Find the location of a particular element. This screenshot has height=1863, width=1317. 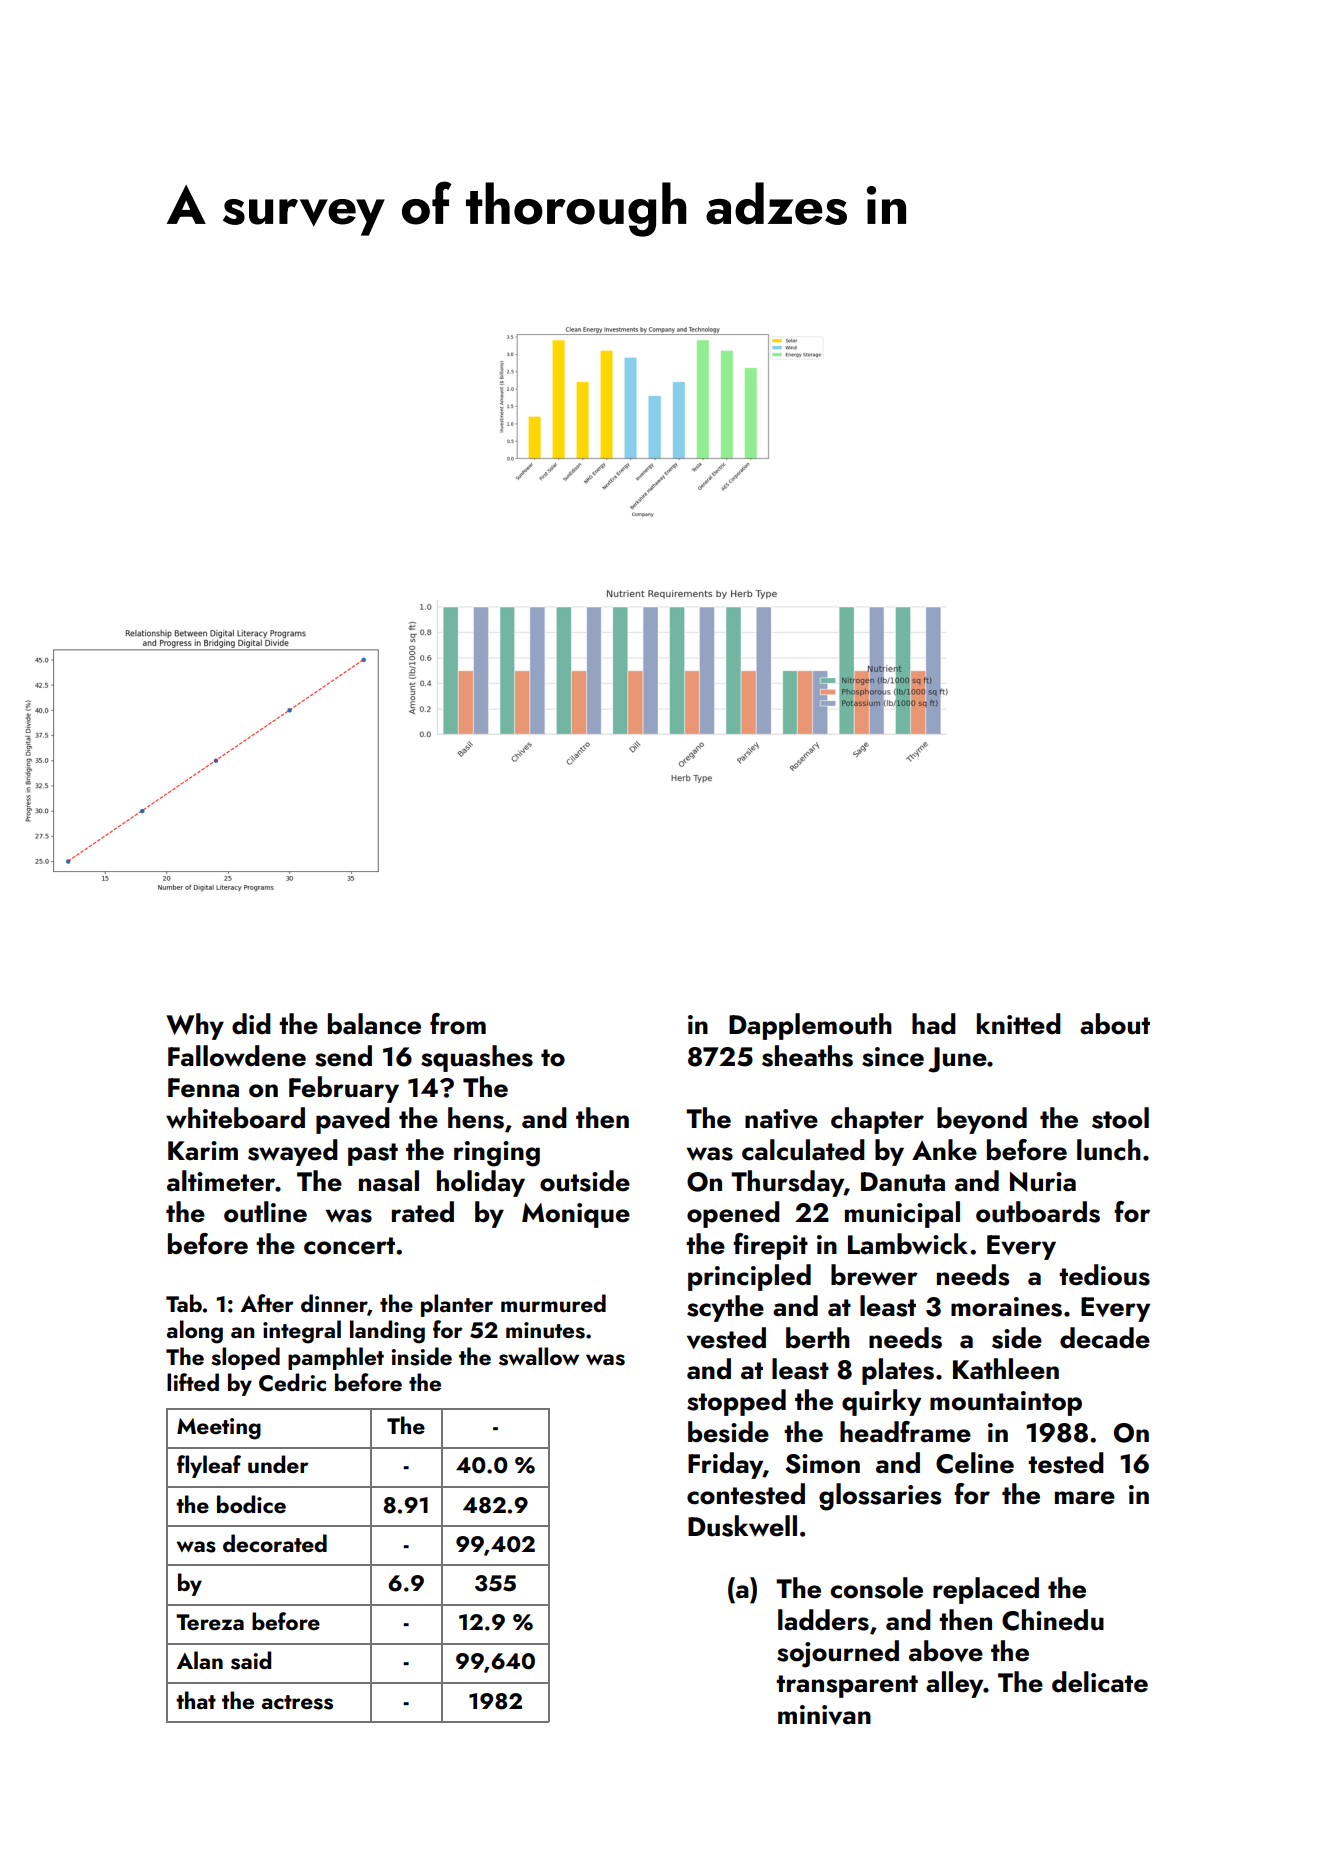

planter is located at coordinates (457, 1305).
